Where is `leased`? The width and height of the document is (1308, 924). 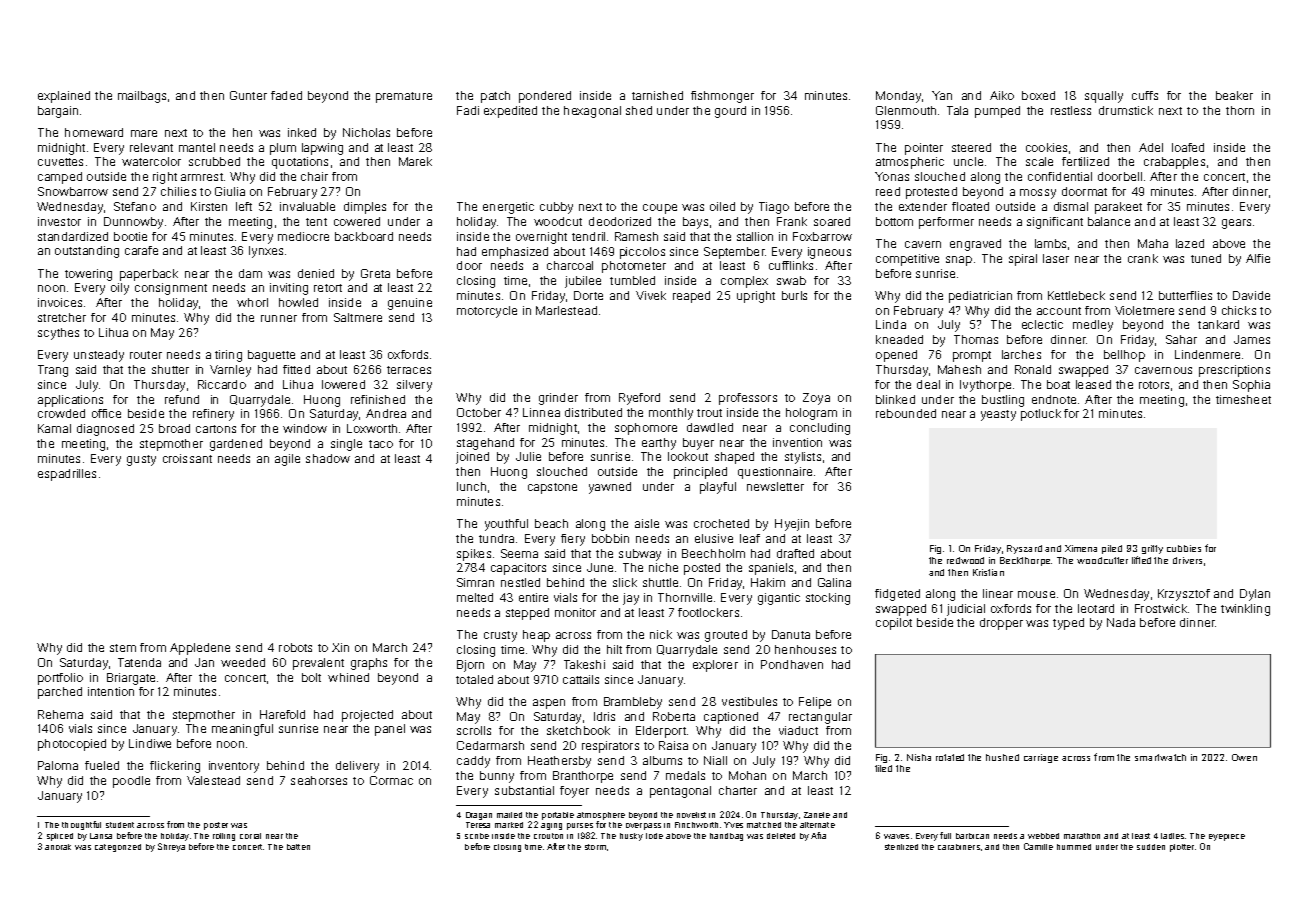 leased is located at coordinates (1093, 384).
